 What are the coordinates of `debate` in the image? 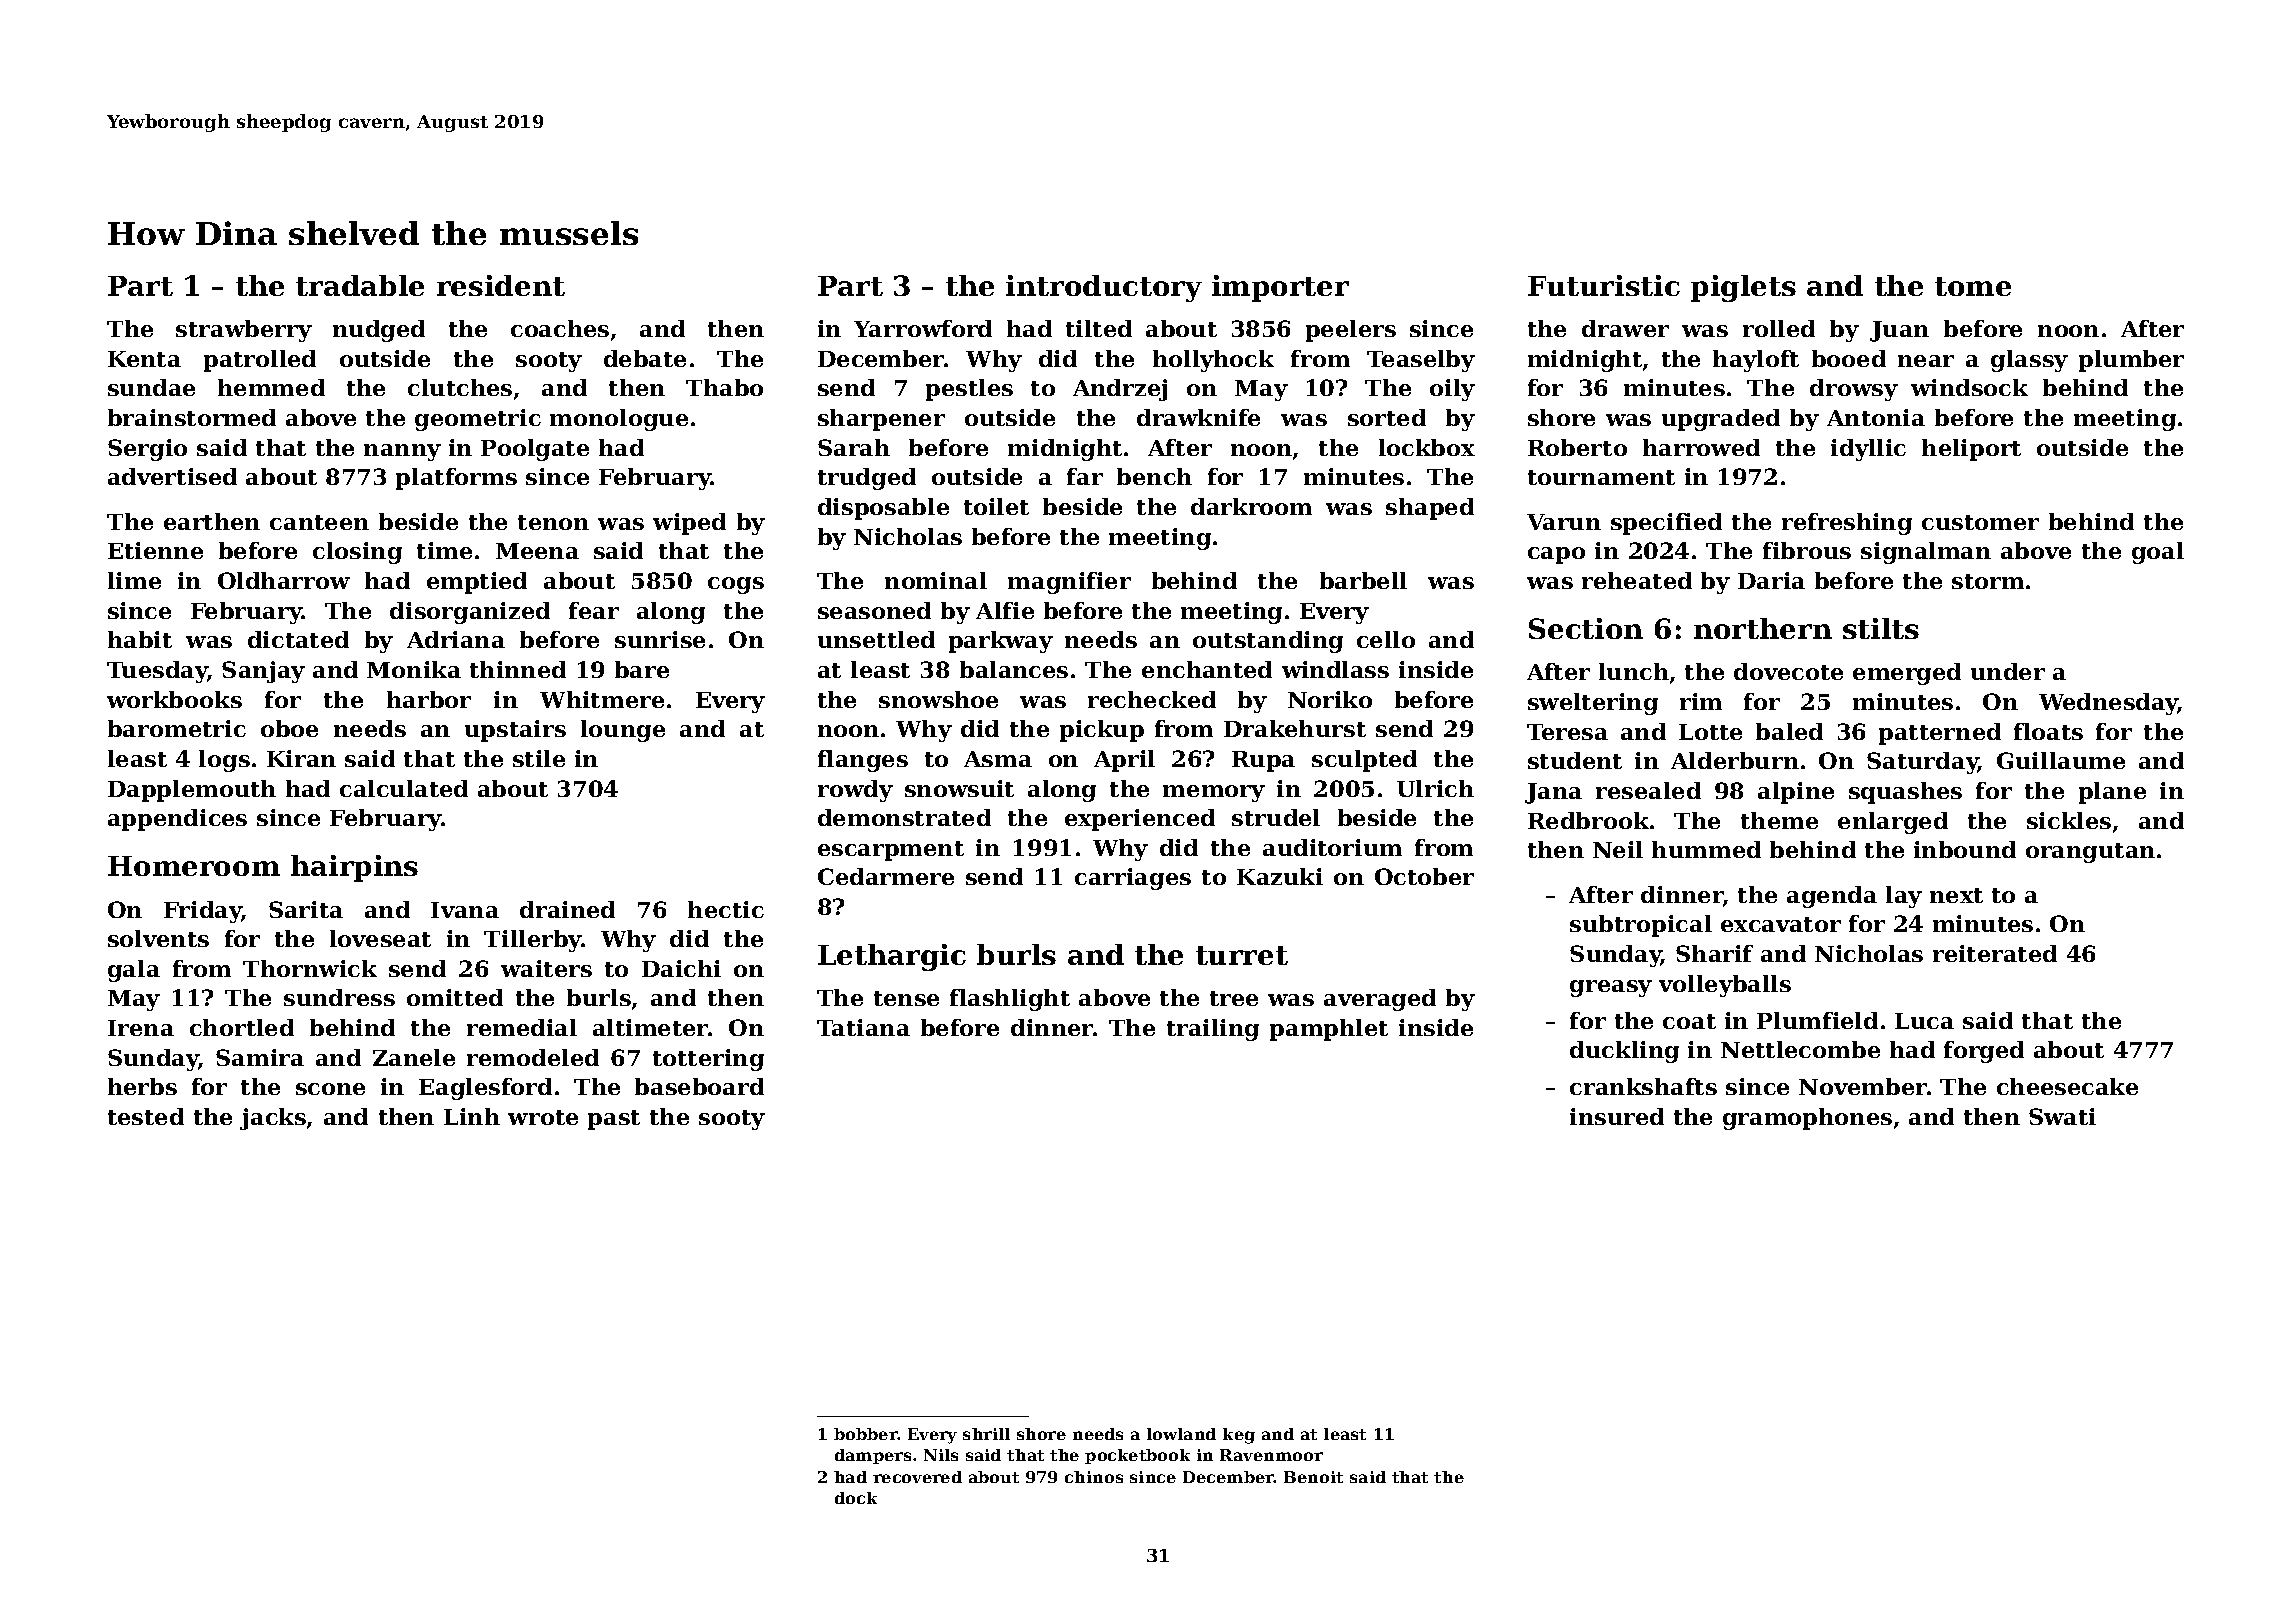 It's located at (645, 358).
